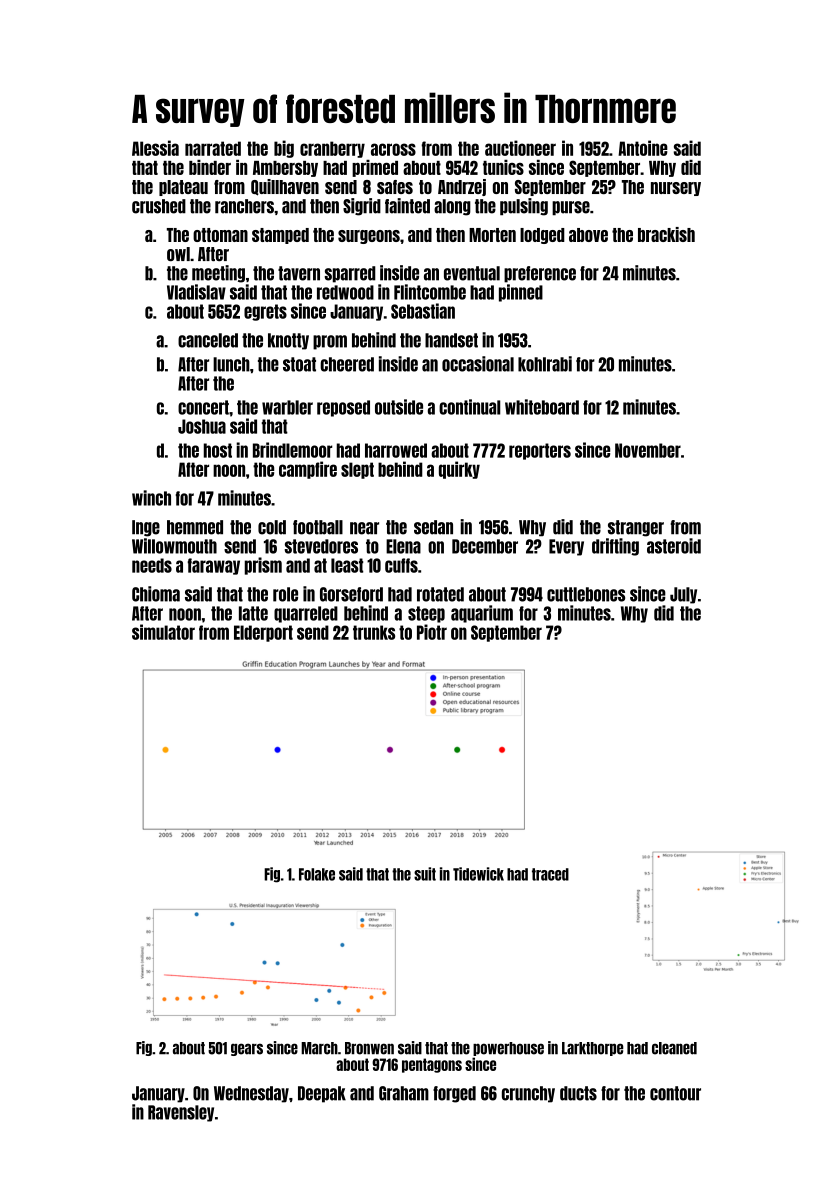 This document has width=833, height=1182. What do you see at coordinates (550, 874) in the document?
I see `traced` at bounding box center [550, 874].
